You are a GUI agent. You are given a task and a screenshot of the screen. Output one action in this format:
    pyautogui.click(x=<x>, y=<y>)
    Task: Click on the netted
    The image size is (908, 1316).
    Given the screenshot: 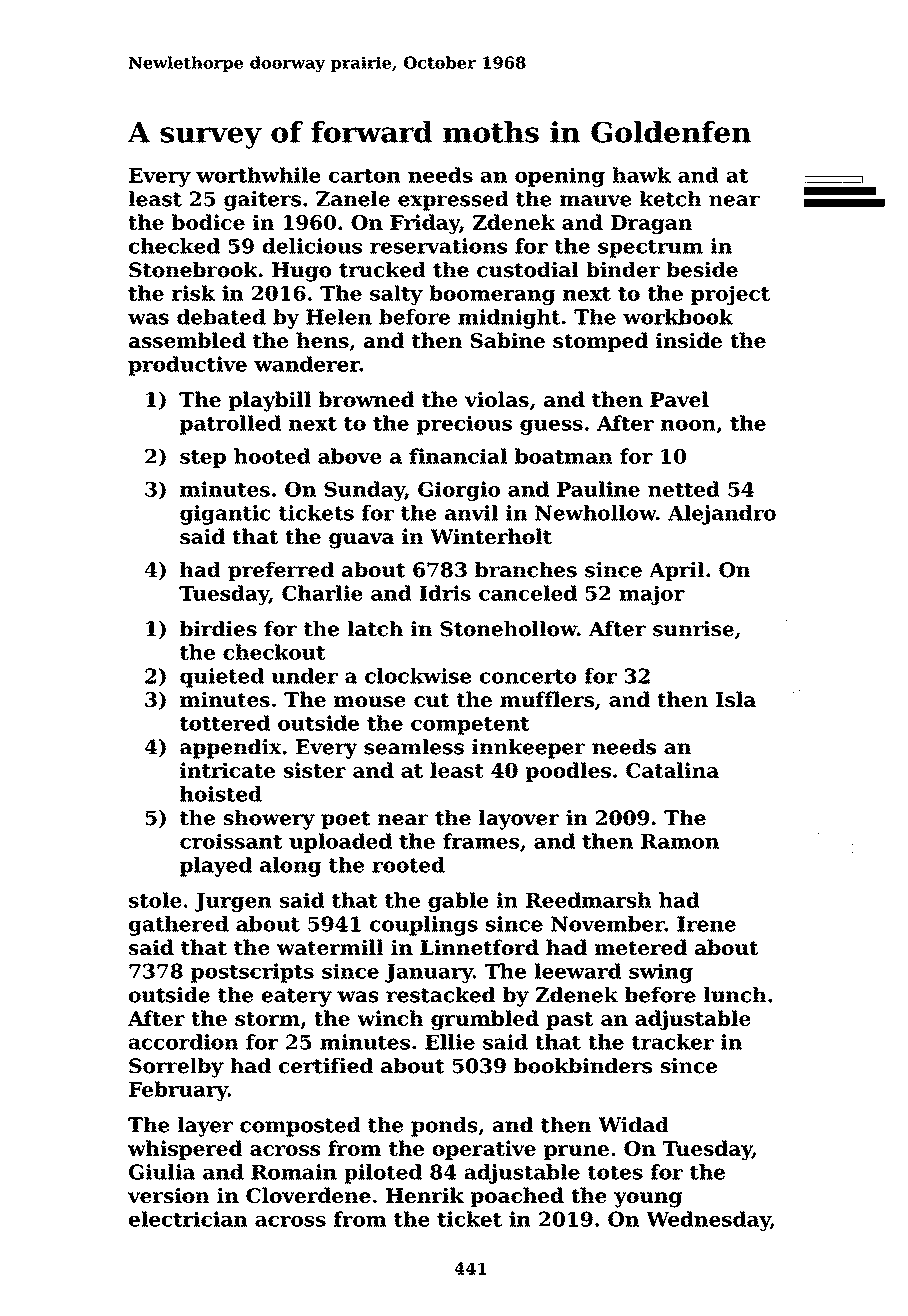 What is the action you would take?
    pyautogui.click(x=684, y=489)
